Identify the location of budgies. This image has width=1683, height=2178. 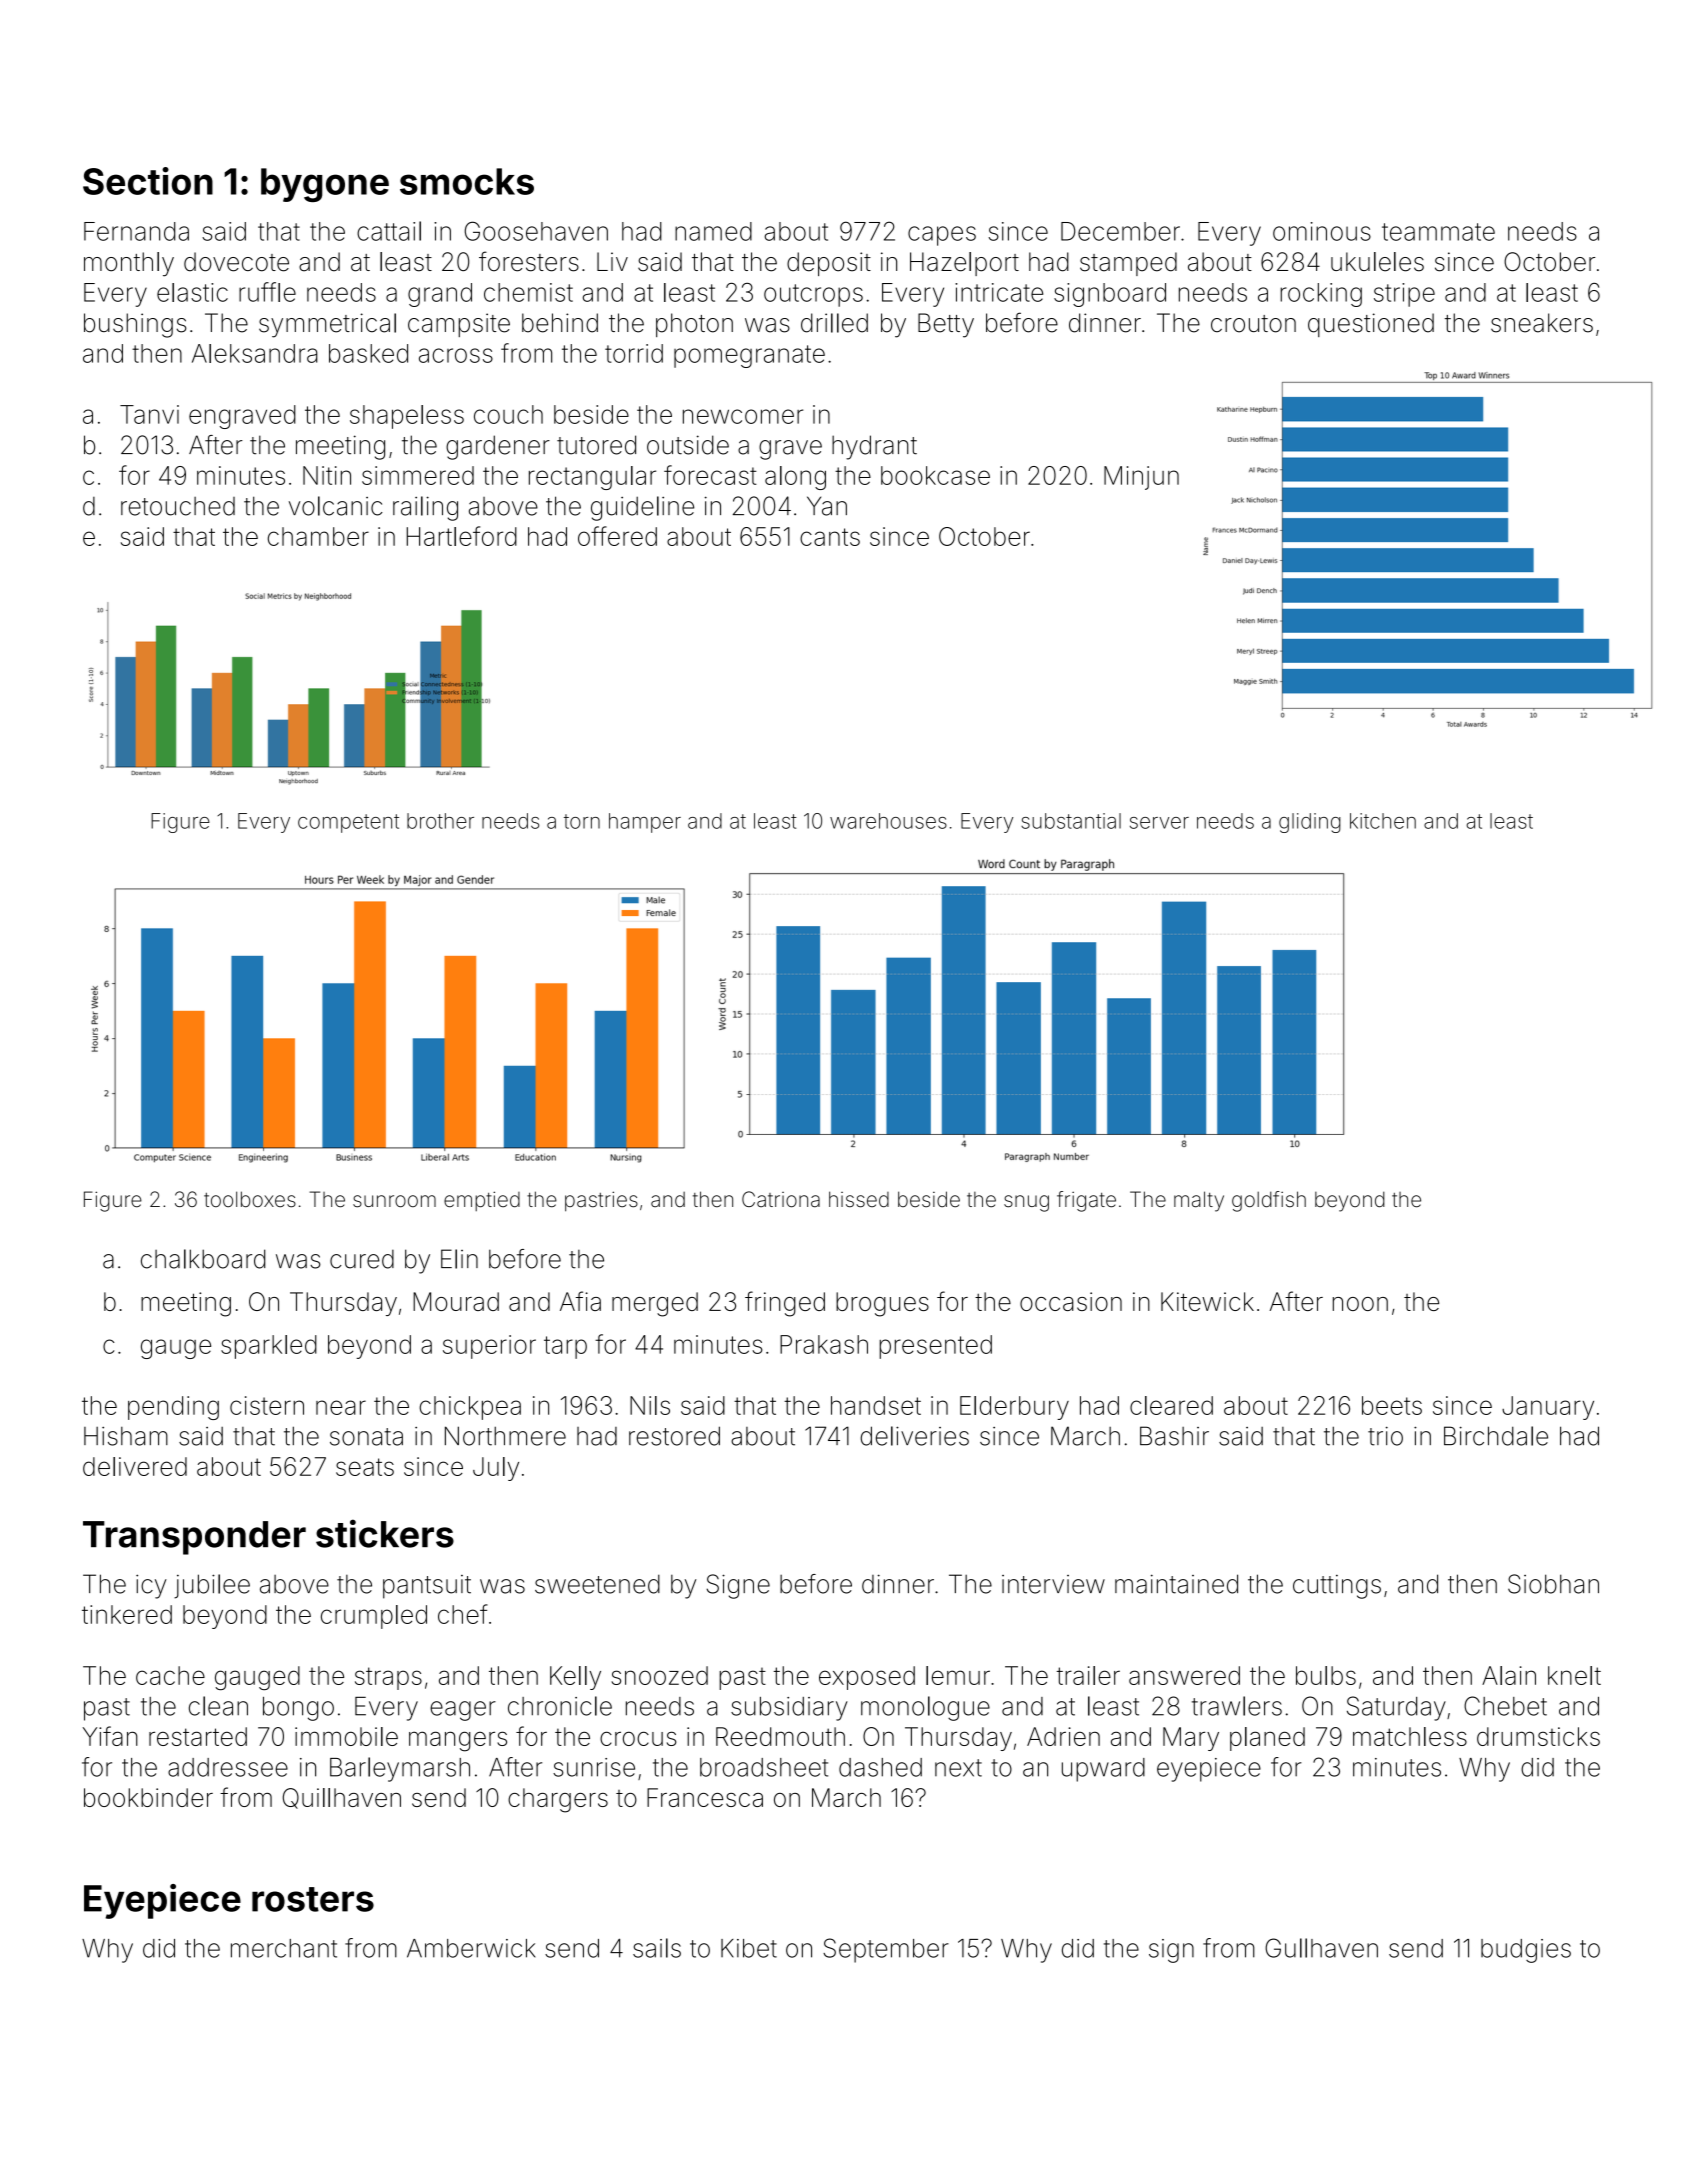
(1526, 1951).
